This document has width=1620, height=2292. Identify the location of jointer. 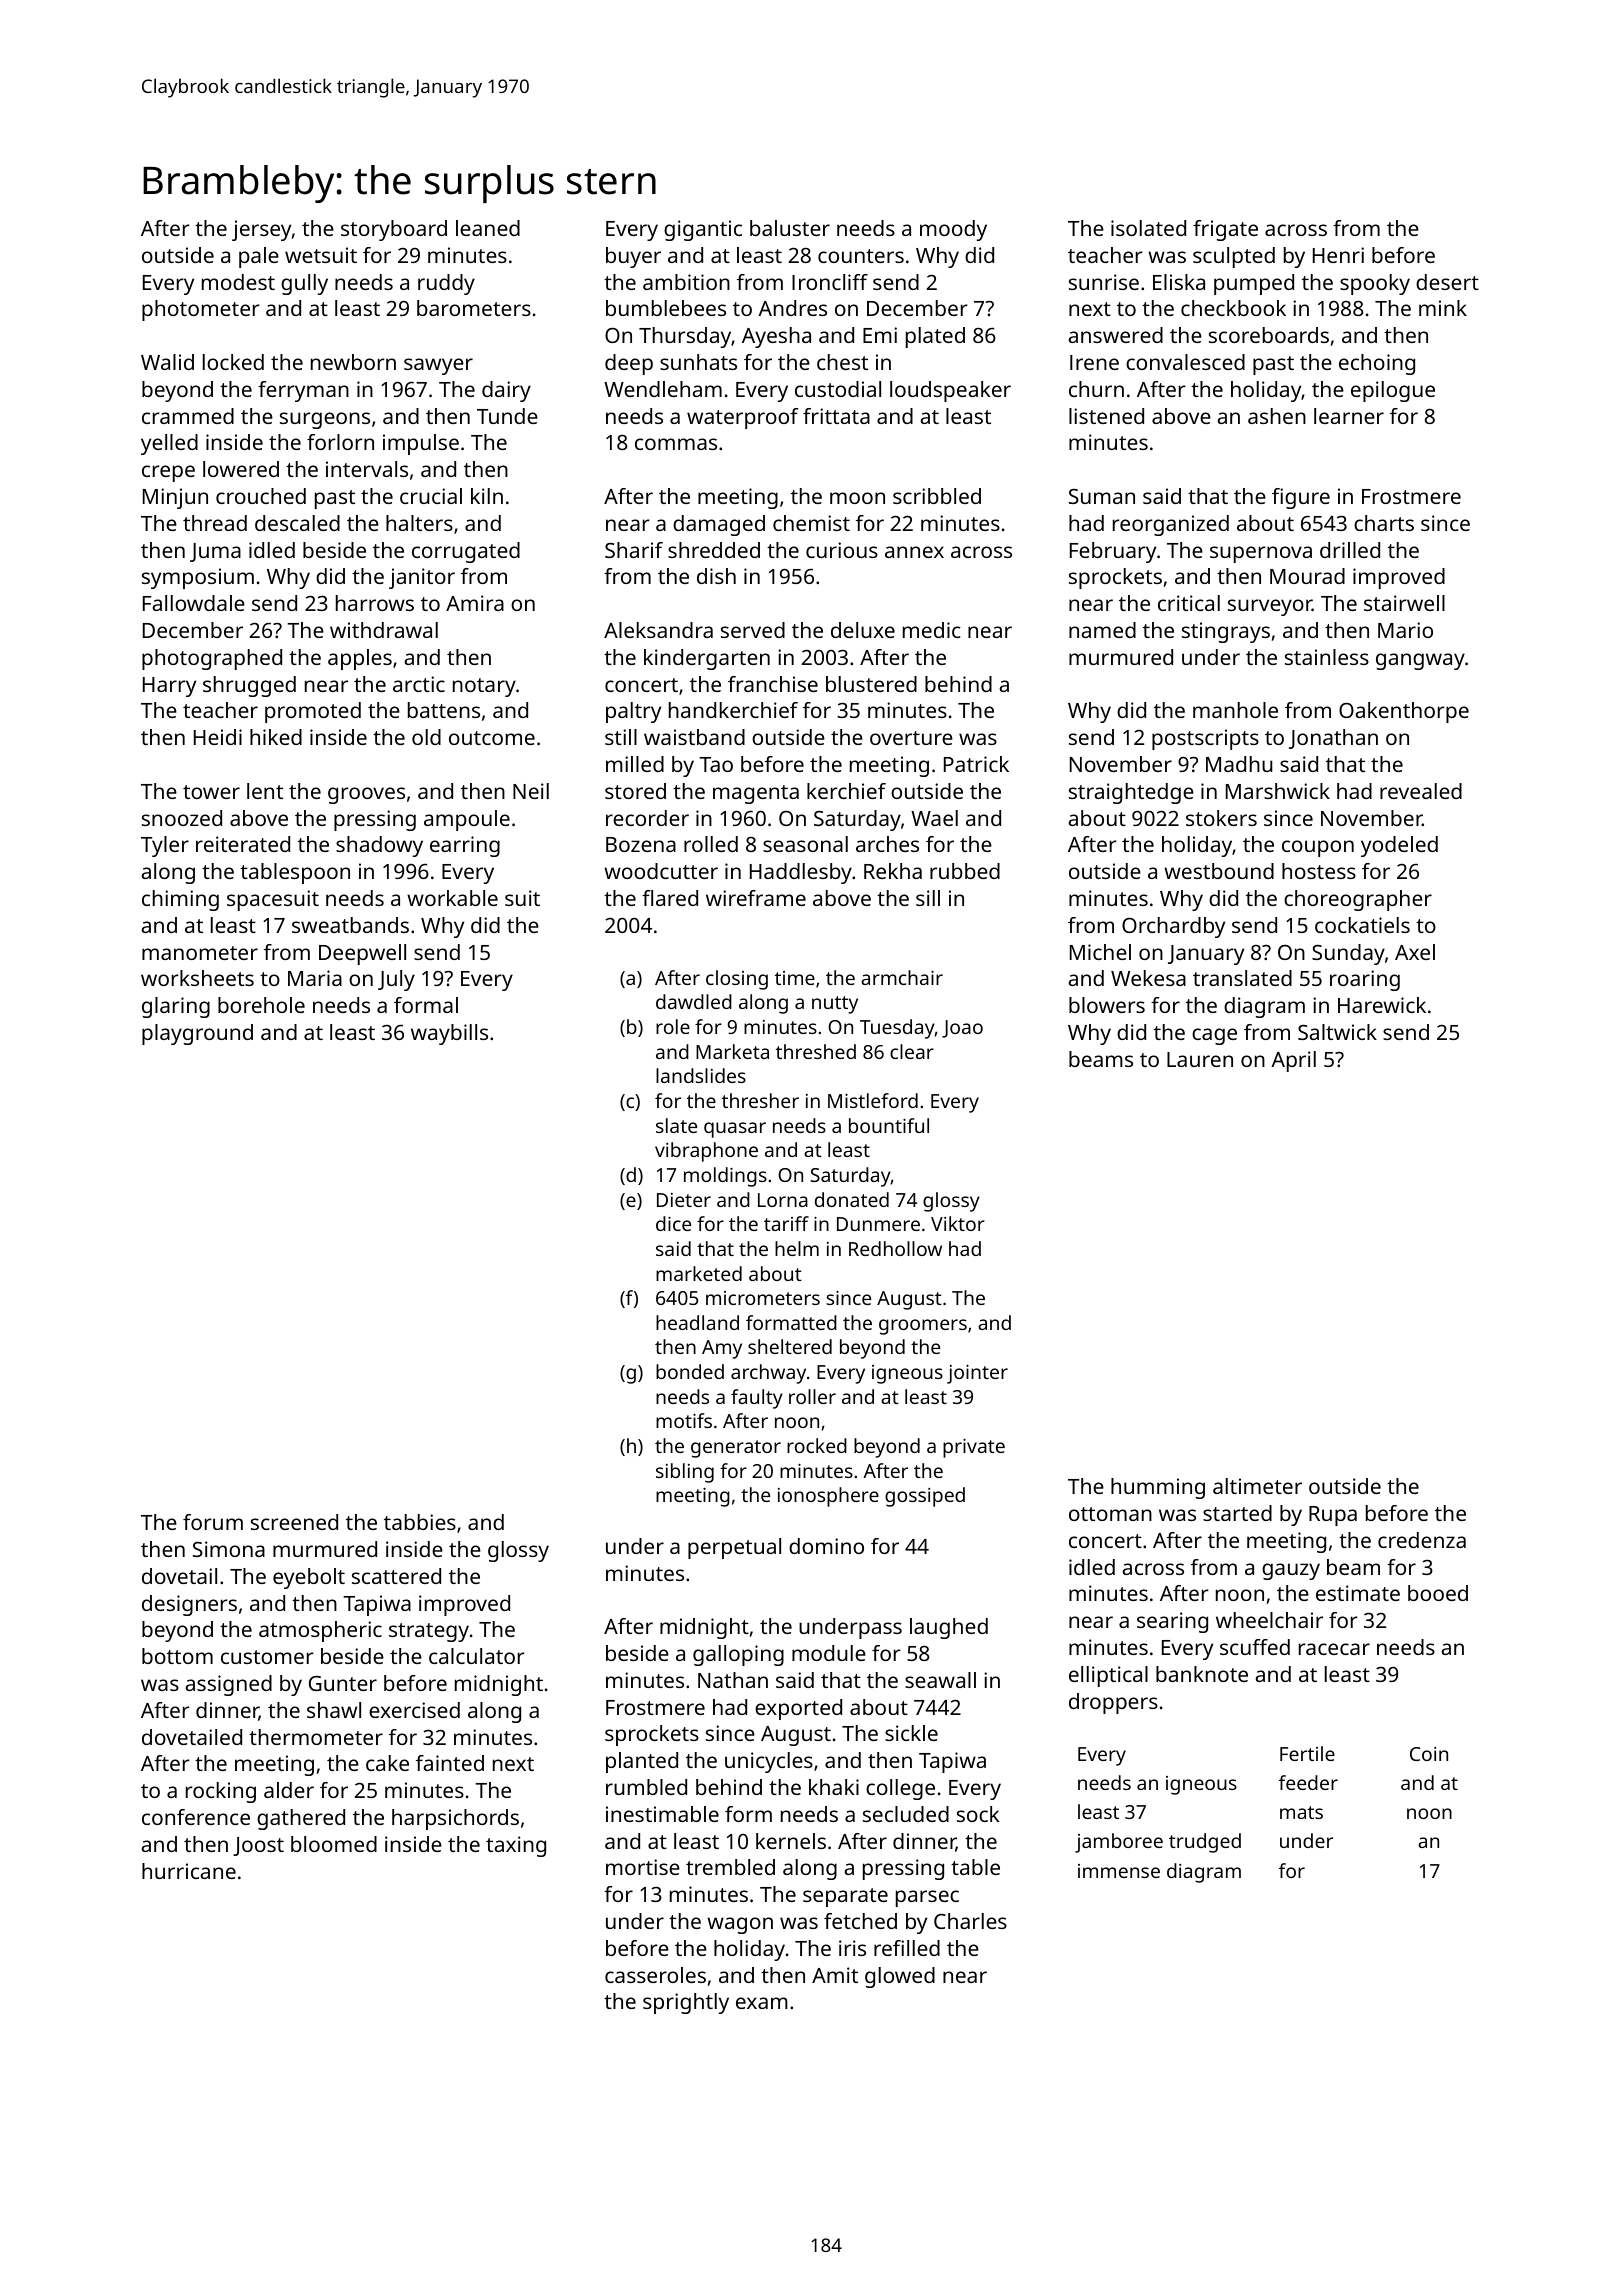
(977, 1374).
